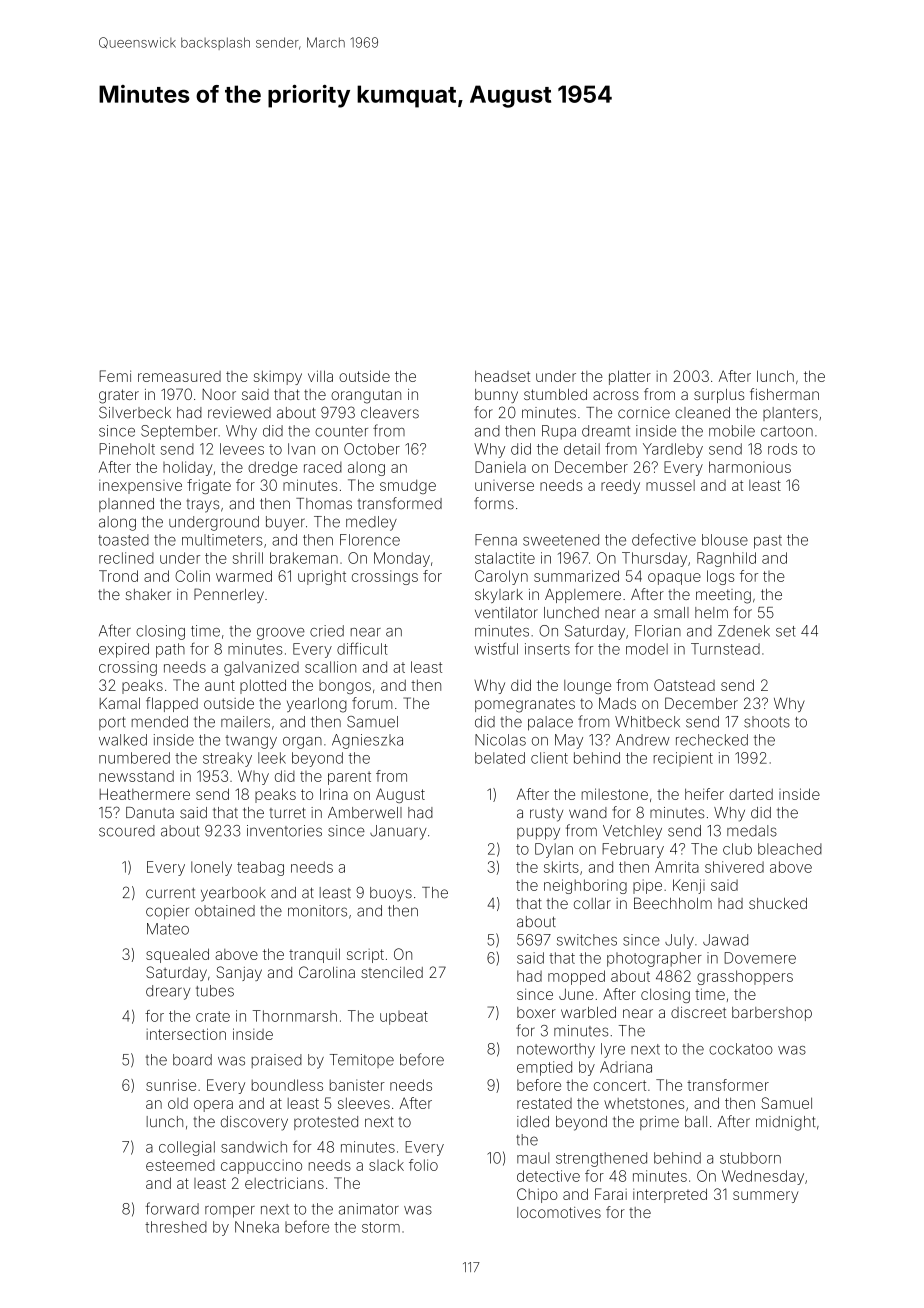  Describe the element at coordinates (502, 376) in the page. I see `headset` at that location.
